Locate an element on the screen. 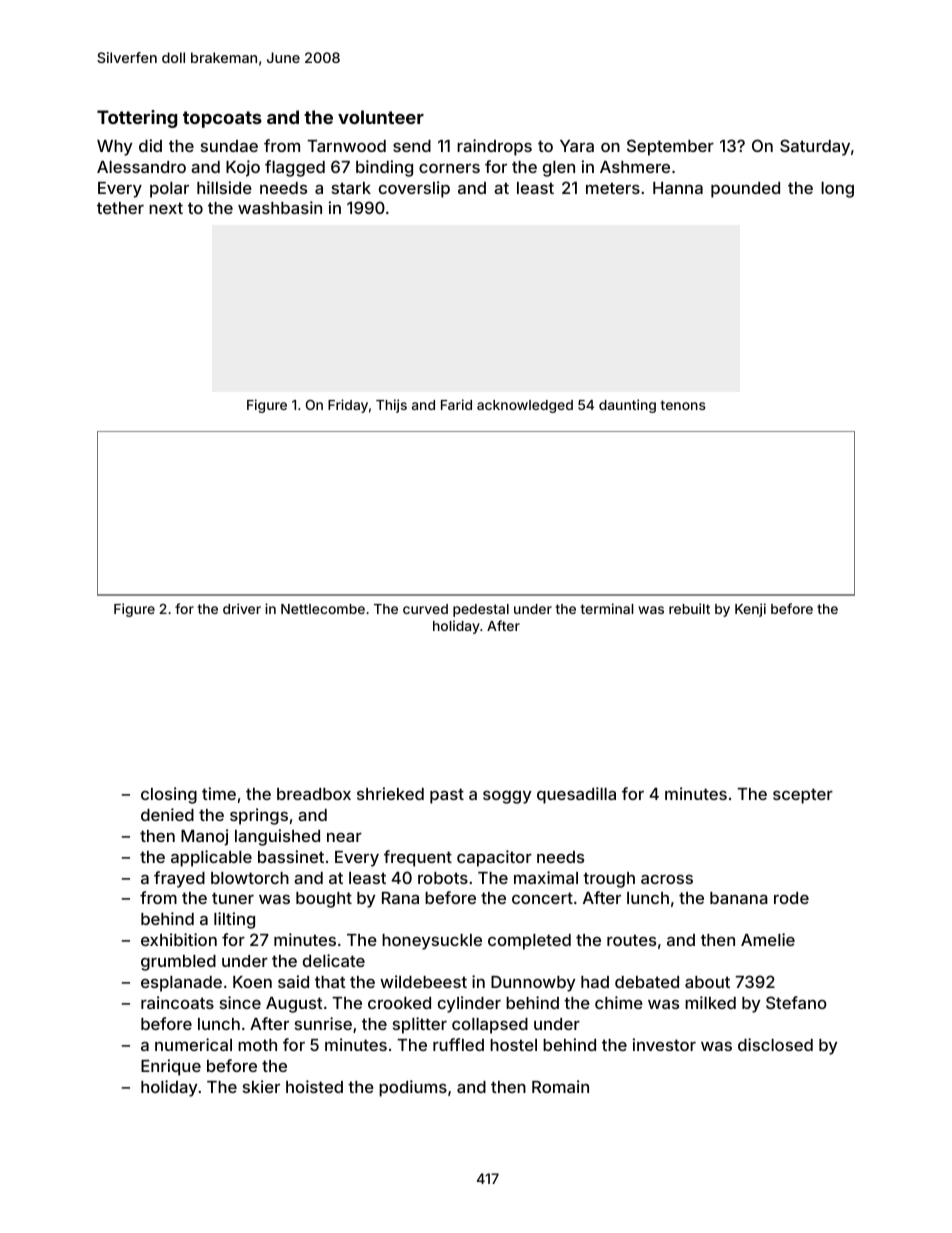  pounded is located at coordinates (745, 190).
